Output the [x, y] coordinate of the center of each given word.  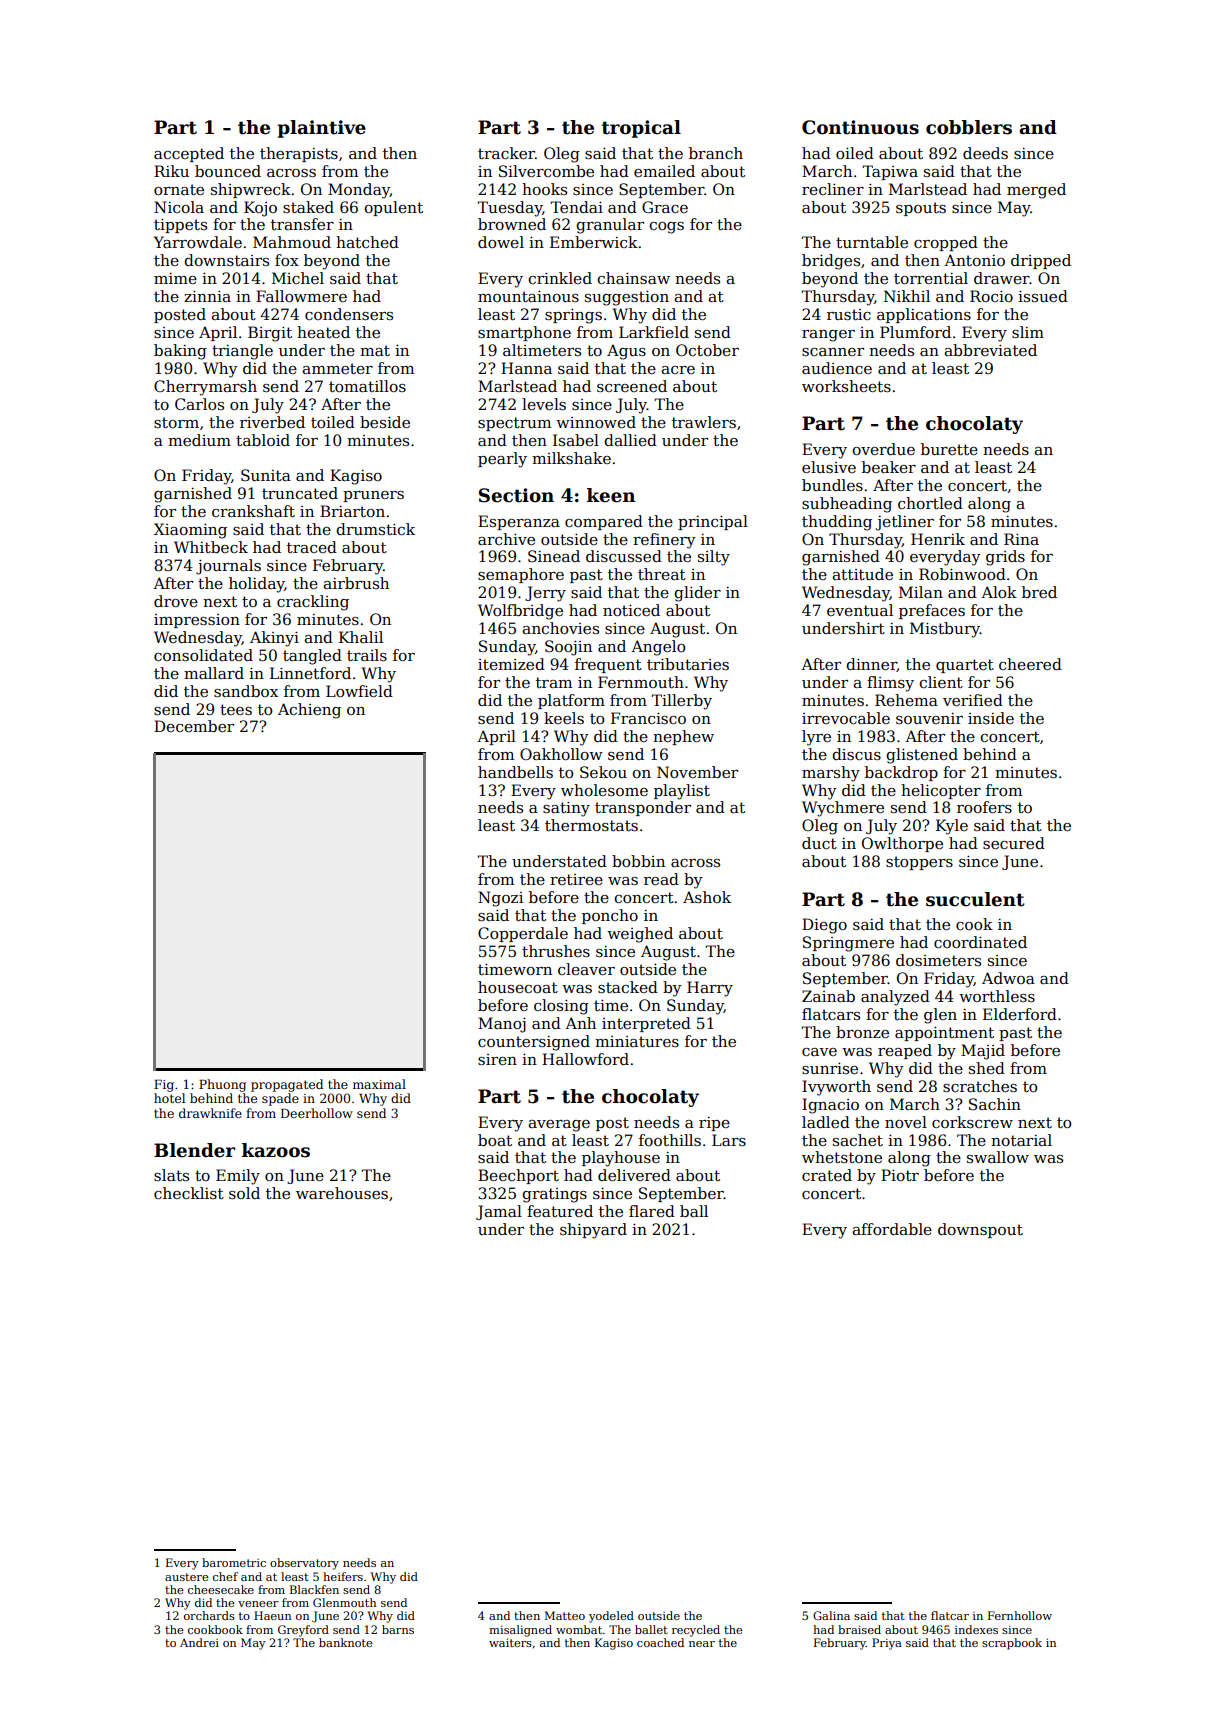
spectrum [514, 424]
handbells [515, 772]
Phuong [222, 1085]
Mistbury [945, 630]
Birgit [270, 334]
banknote [345, 1642]
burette [949, 449]
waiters [510, 1642]
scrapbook [1012, 1644]
